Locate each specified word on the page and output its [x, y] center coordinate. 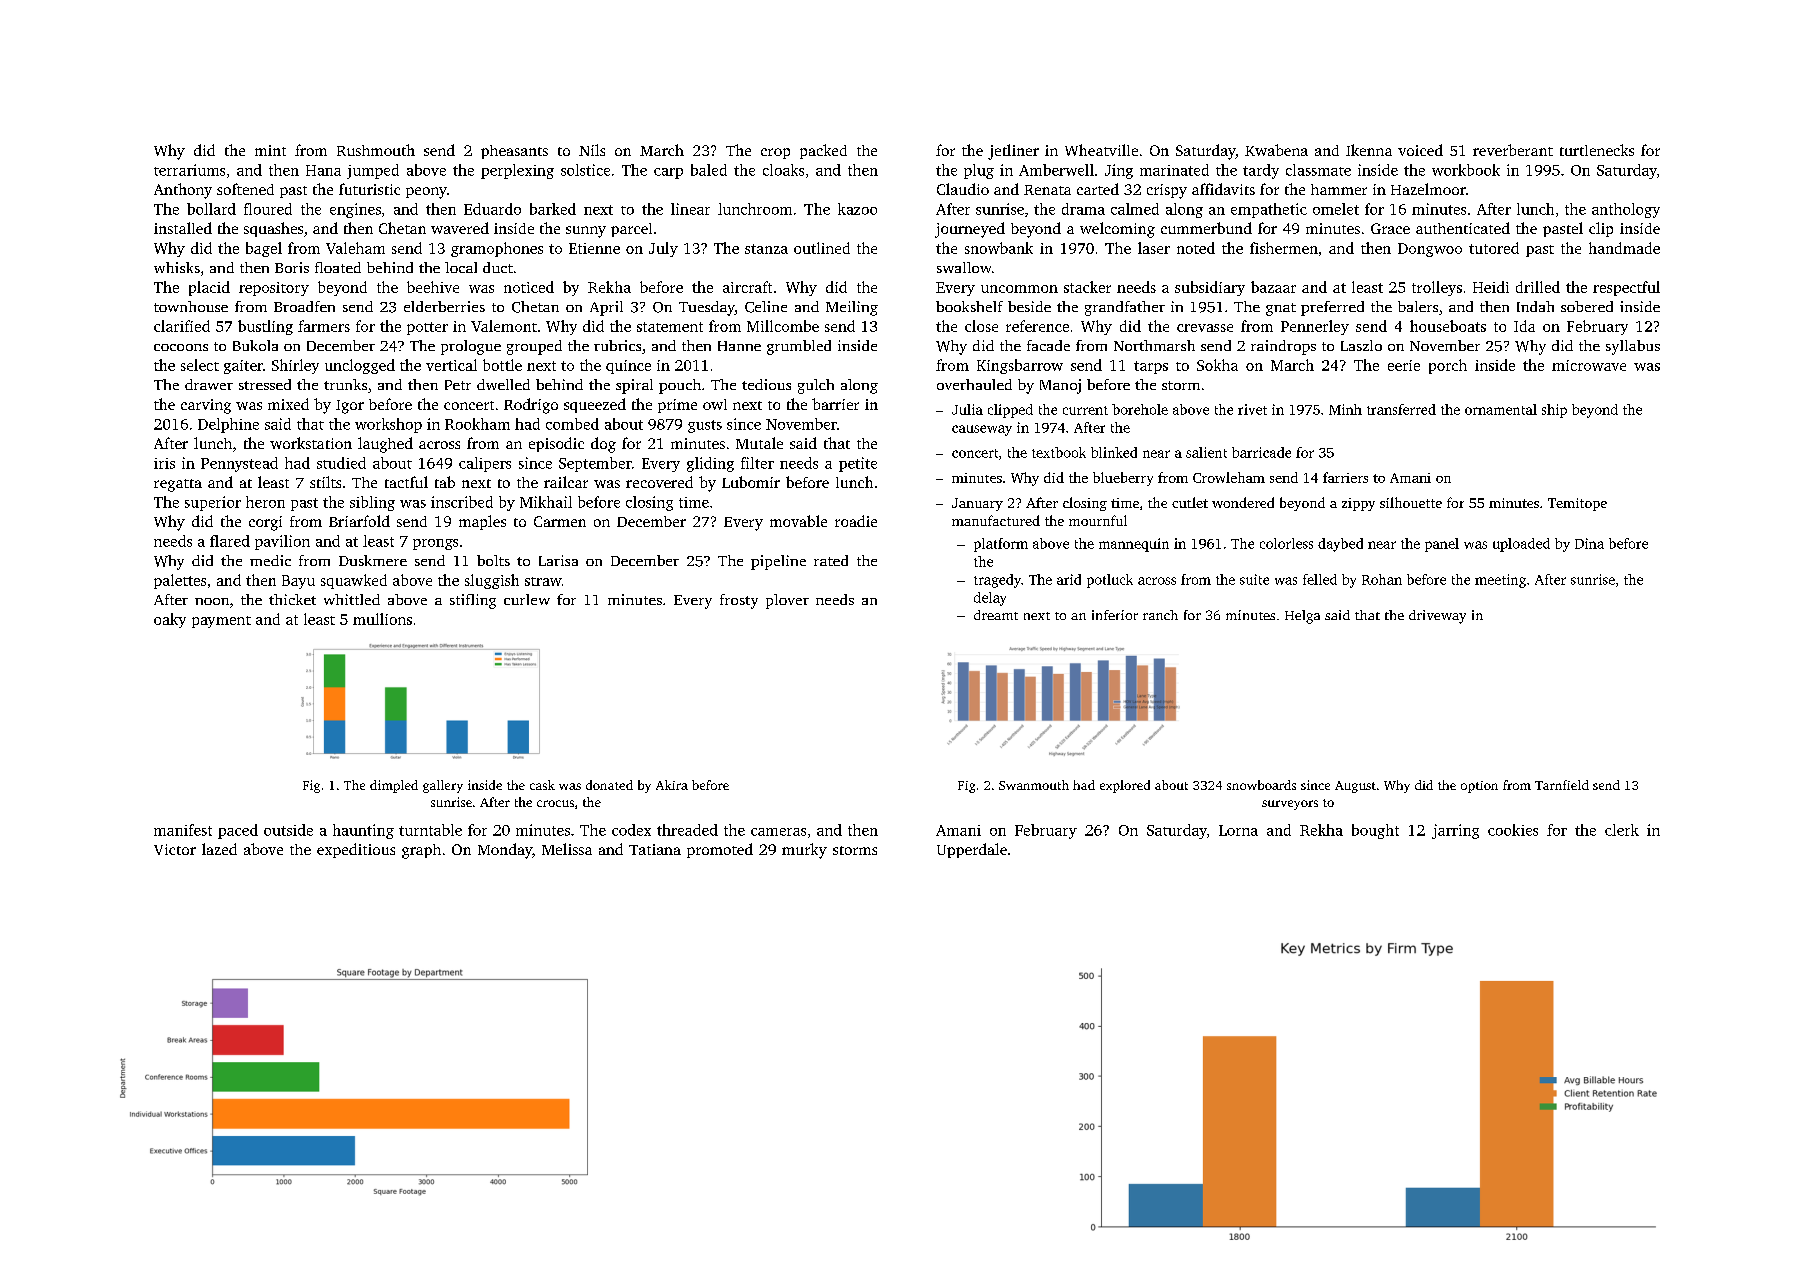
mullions [382, 619]
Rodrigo [531, 406]
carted [1098, 189]
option [1479, 787]
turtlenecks [1597, 150]
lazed [219, 849]
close [981, 326]
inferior [1115, 615]
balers [1418, 306]
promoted [720, 850]
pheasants [514, 152]
